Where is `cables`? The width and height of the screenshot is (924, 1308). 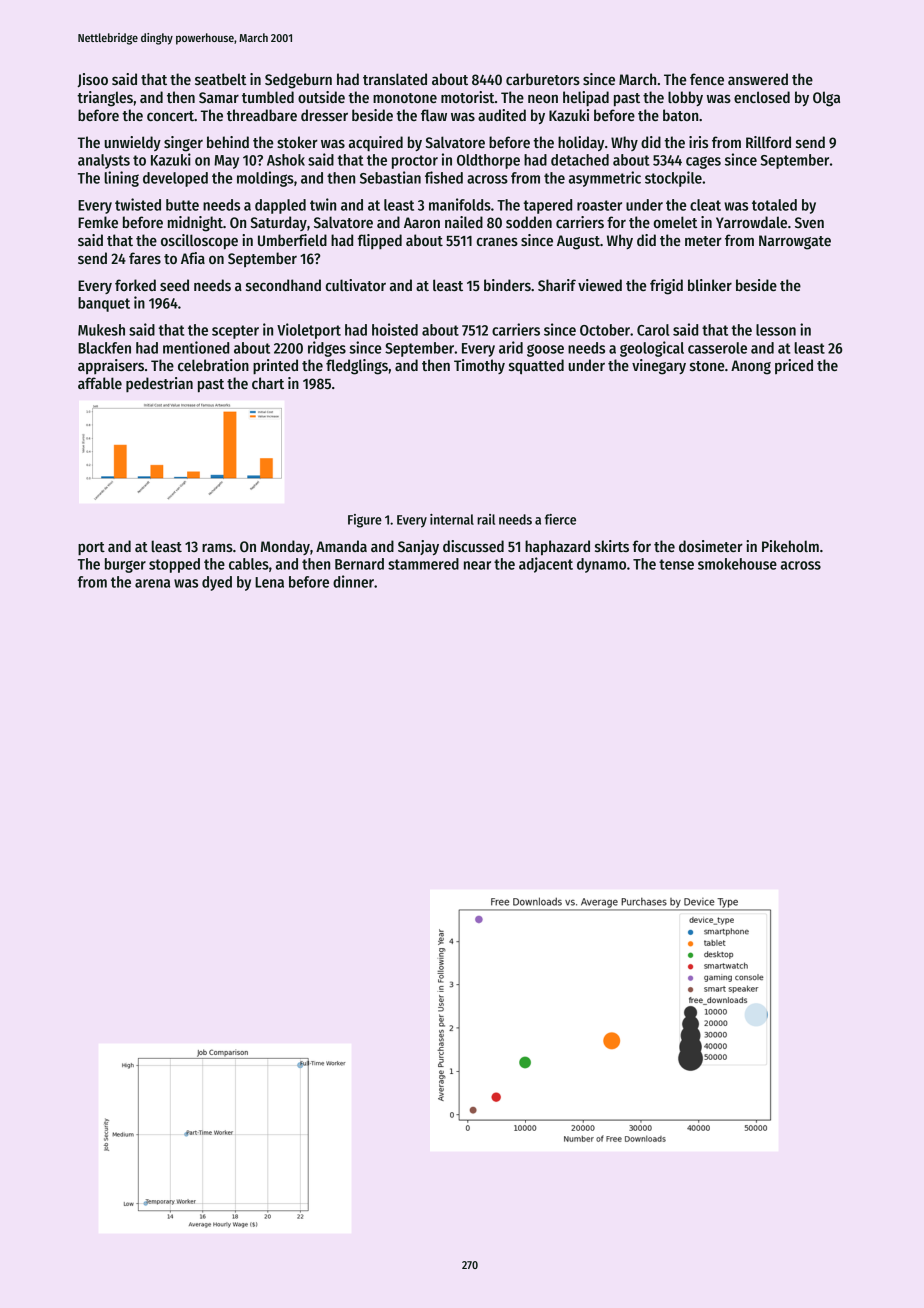 cables is located at coordinates (249, 564).
